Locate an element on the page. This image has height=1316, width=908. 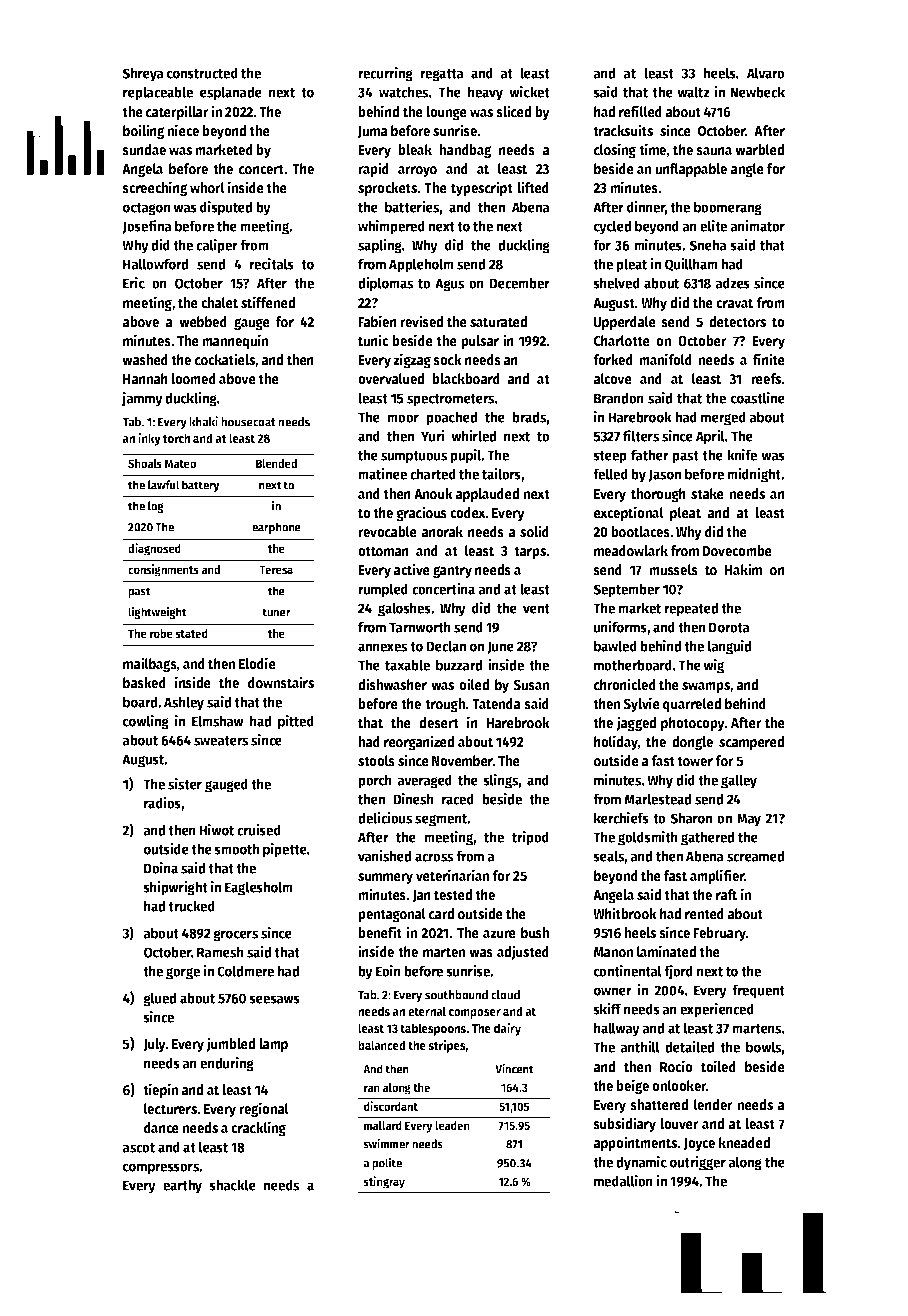
tiepin is located at coordinates (160, 1090).
